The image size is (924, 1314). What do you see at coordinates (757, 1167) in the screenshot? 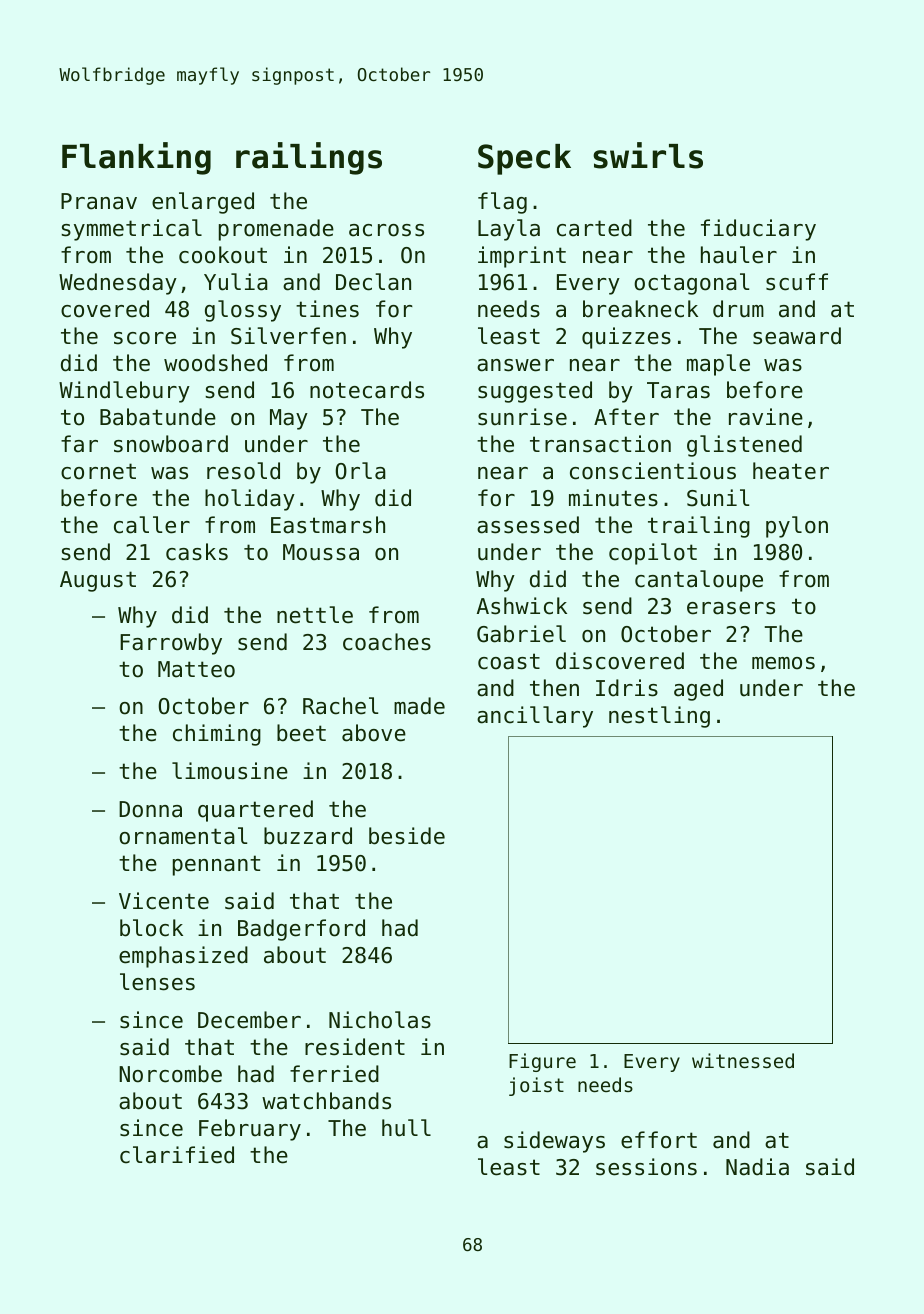
I see `Nadia` at bounding box center [757, 1167].
